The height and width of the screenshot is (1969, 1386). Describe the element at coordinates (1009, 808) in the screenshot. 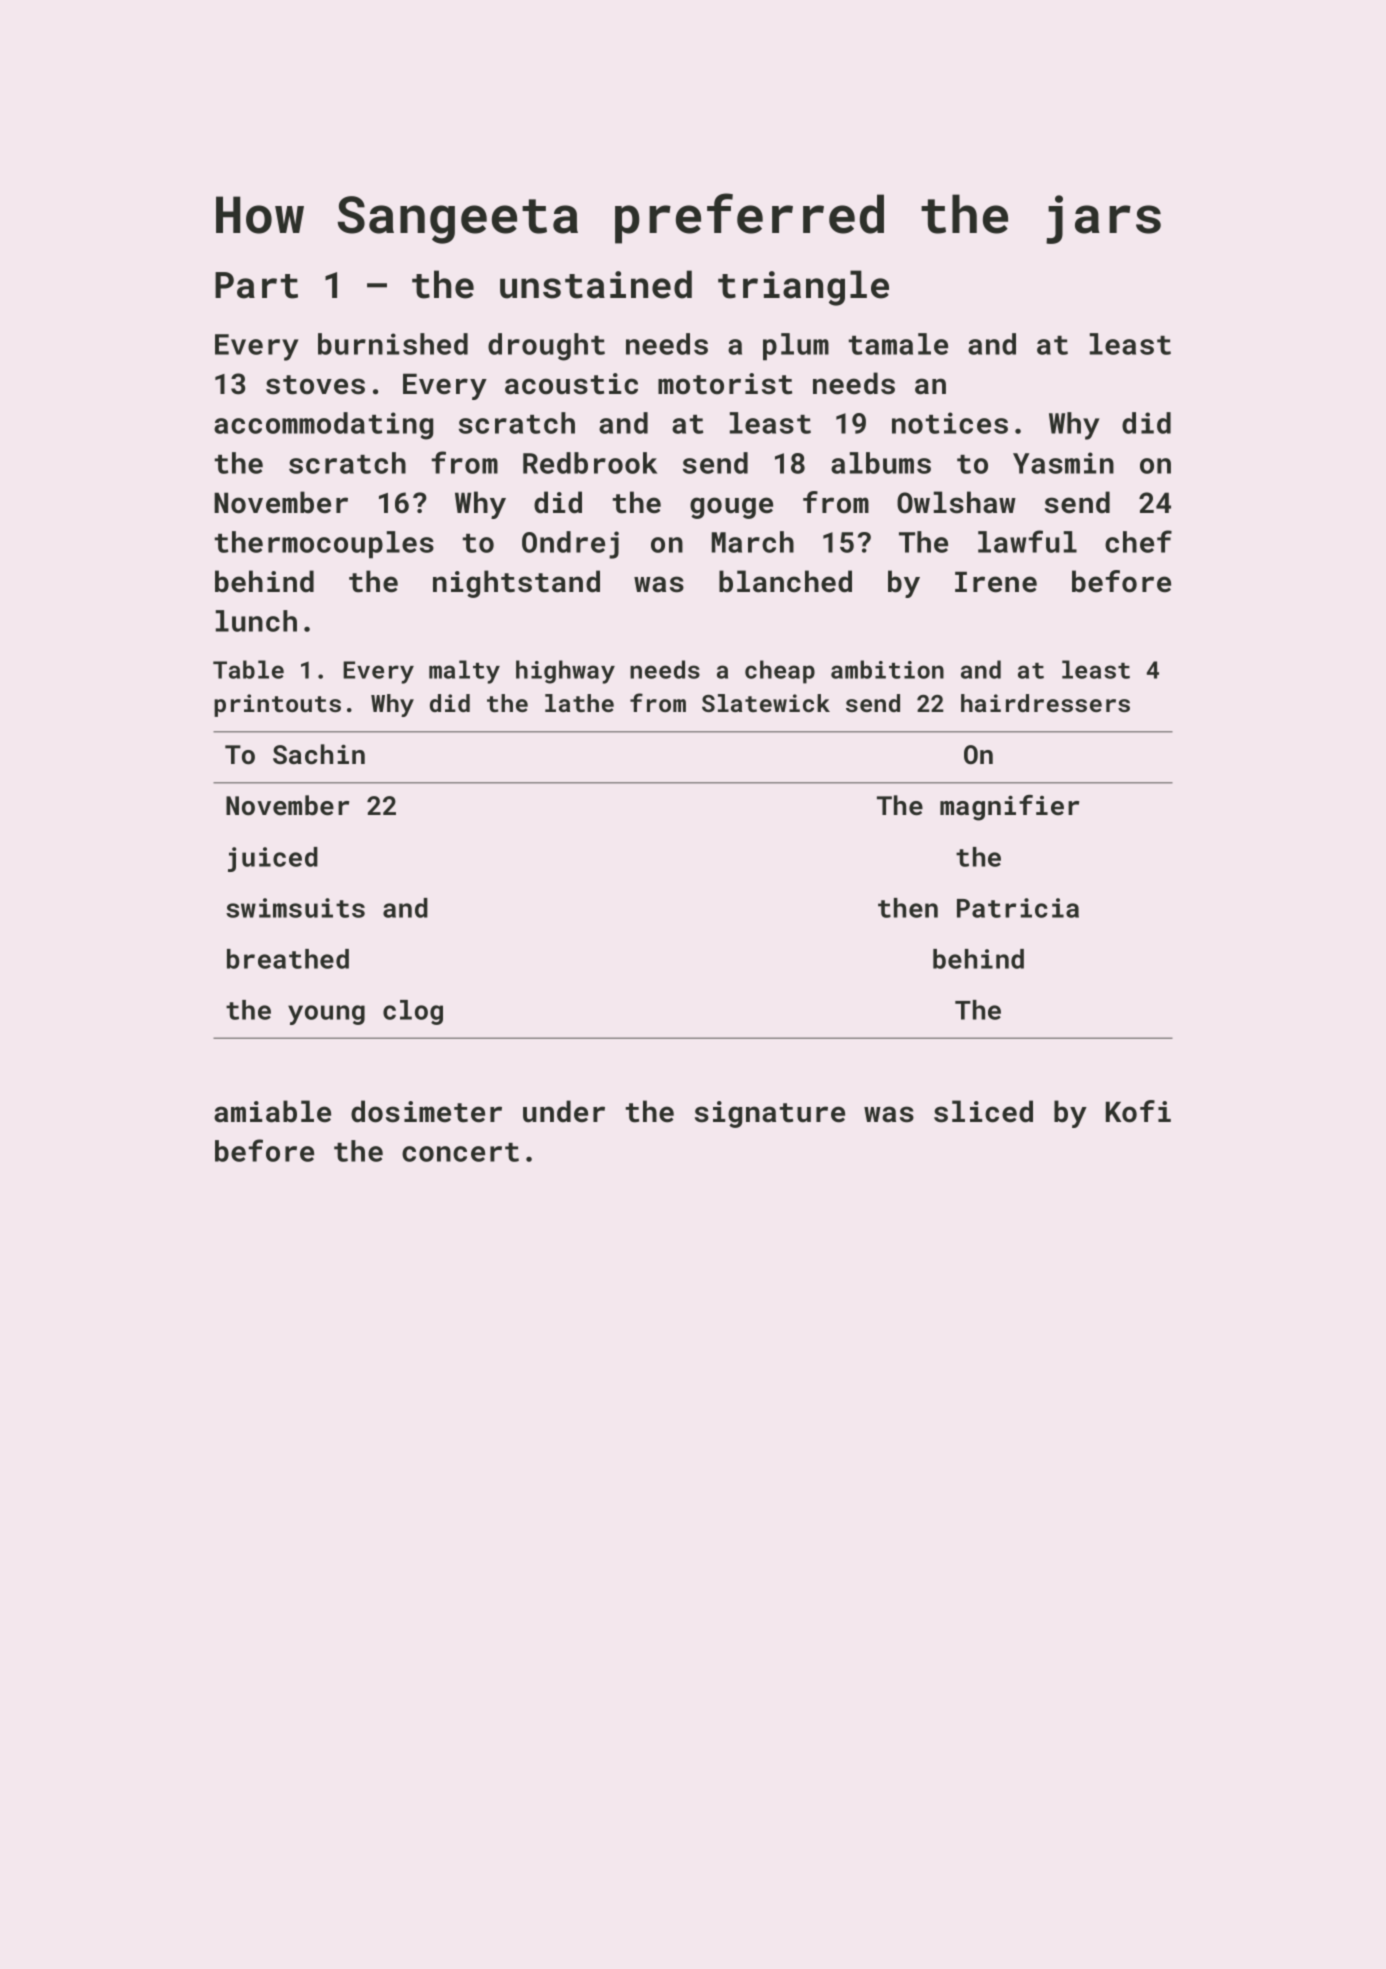

I see `magnifier` at that location.
